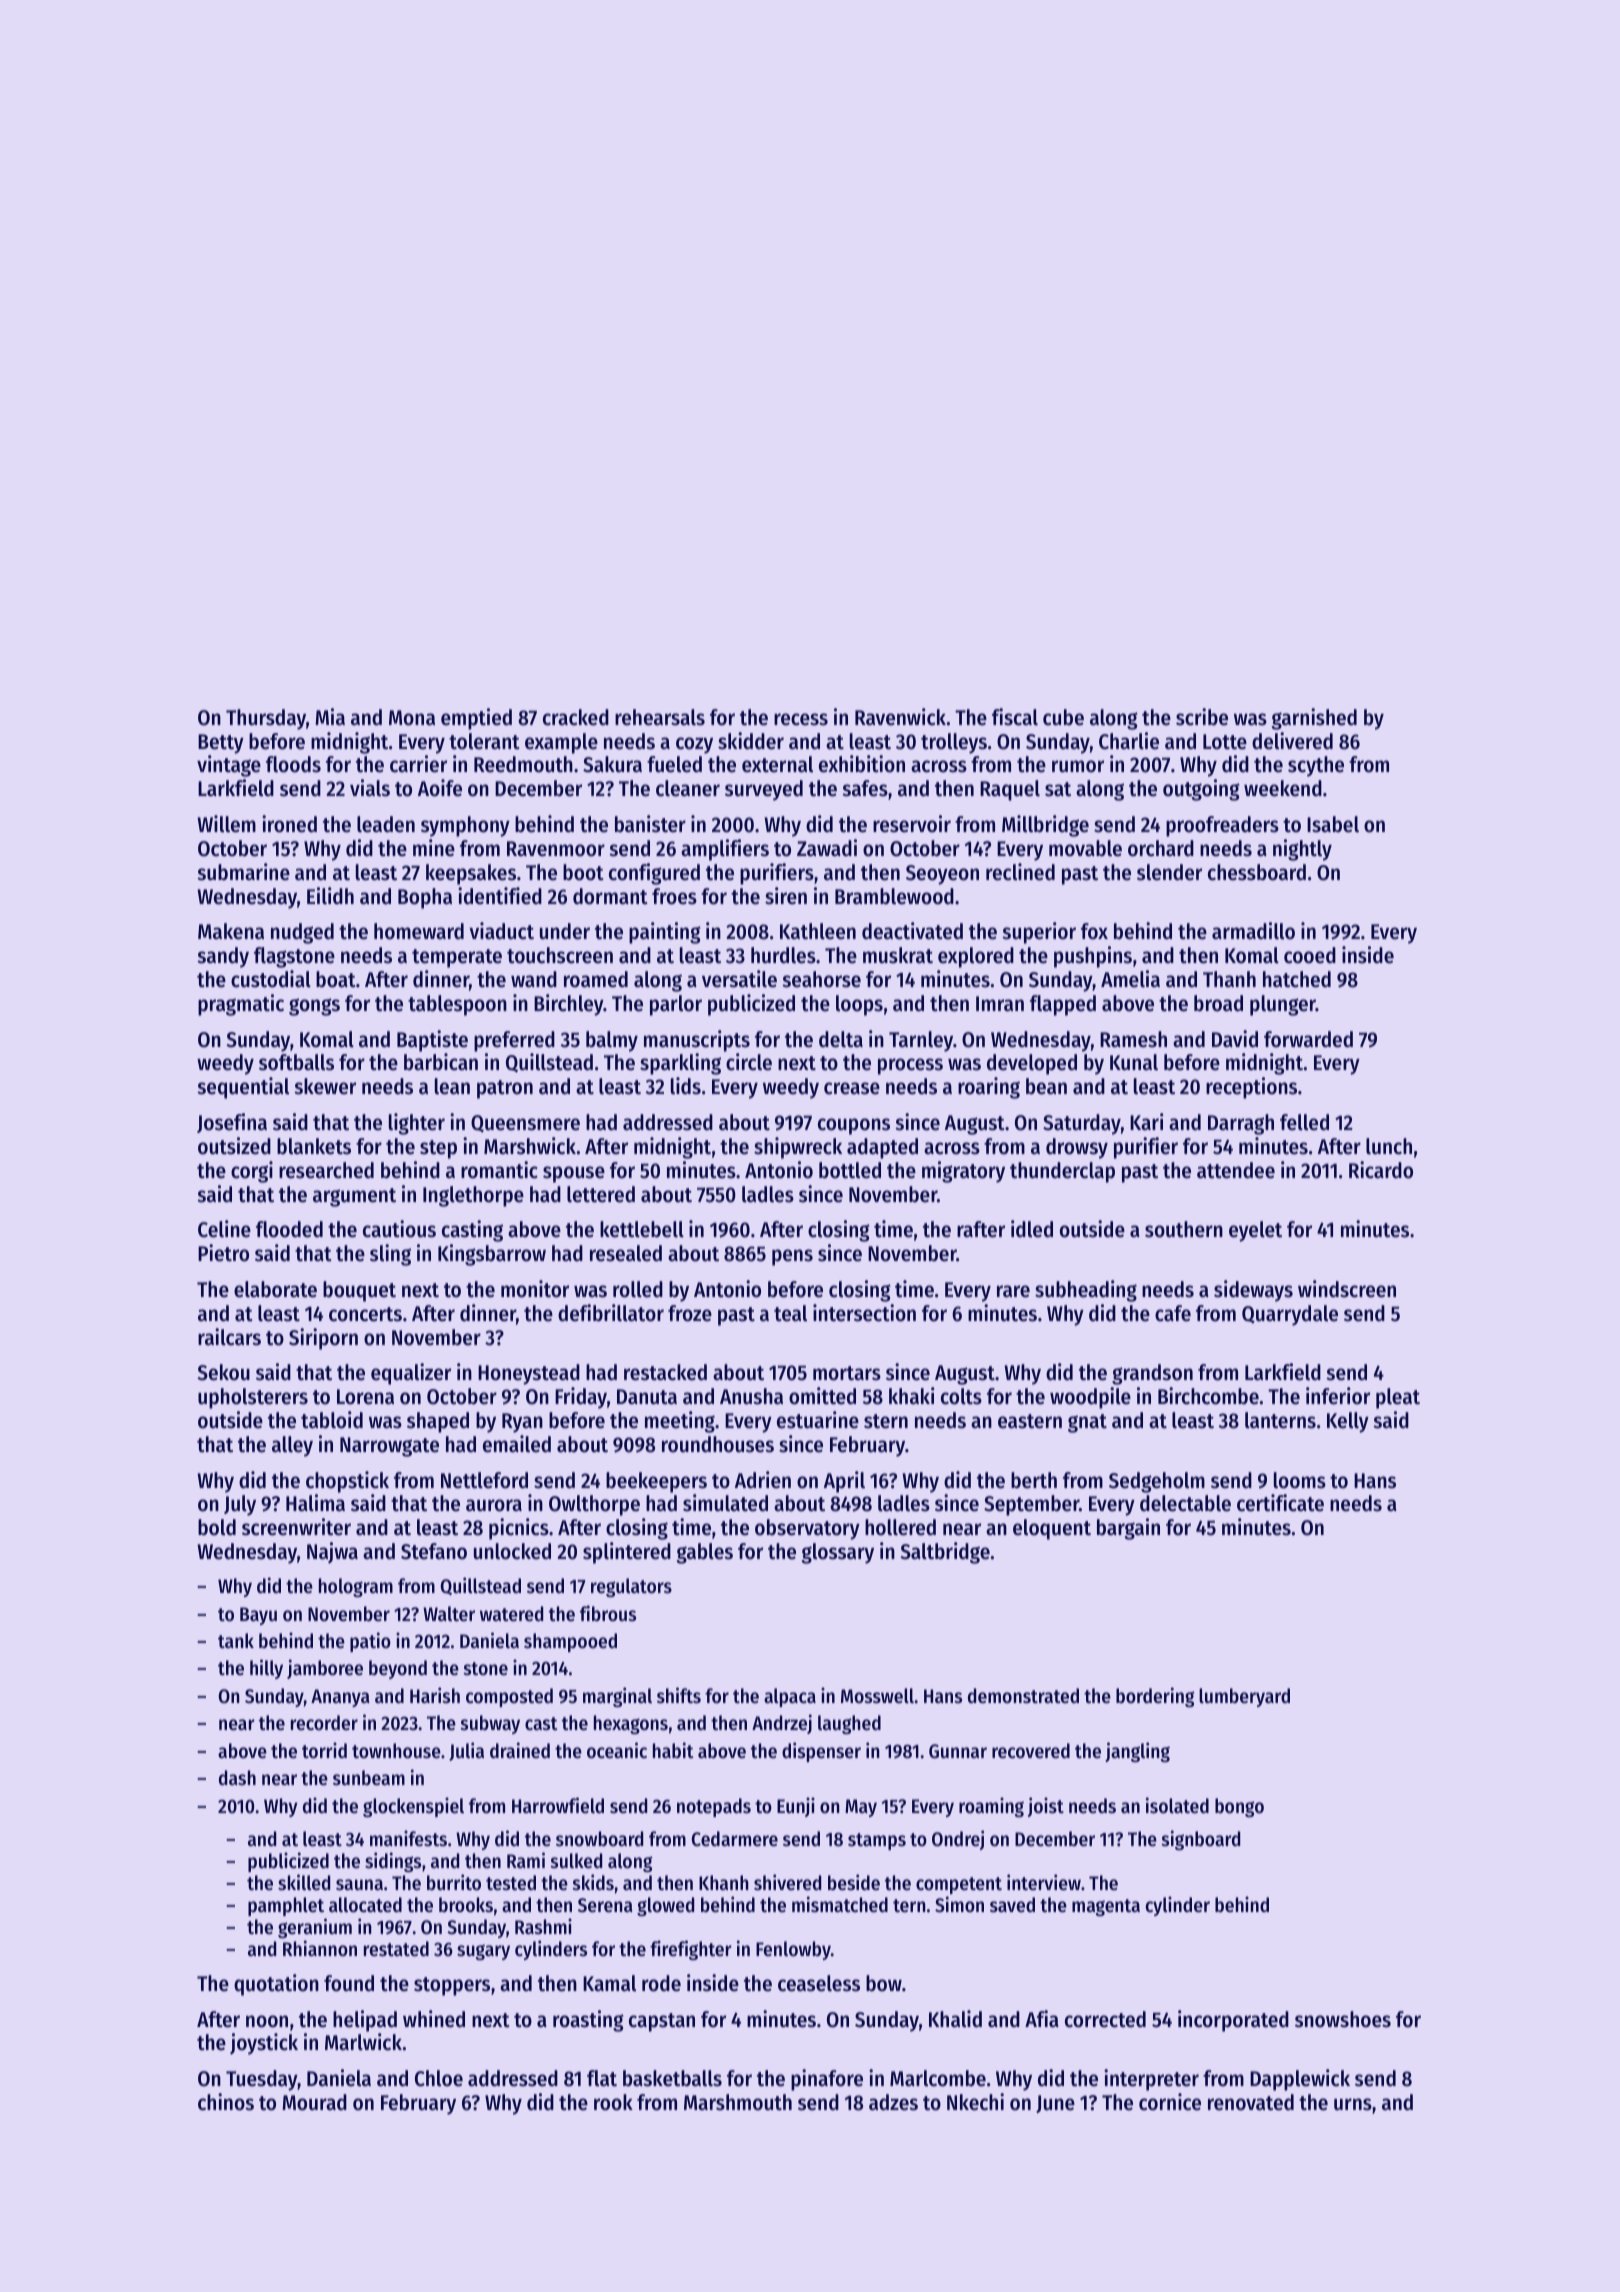  What do you see at coordinates (764, 790) in the screenshot?
I see `surveyed` at bounding box center [764, 790].
